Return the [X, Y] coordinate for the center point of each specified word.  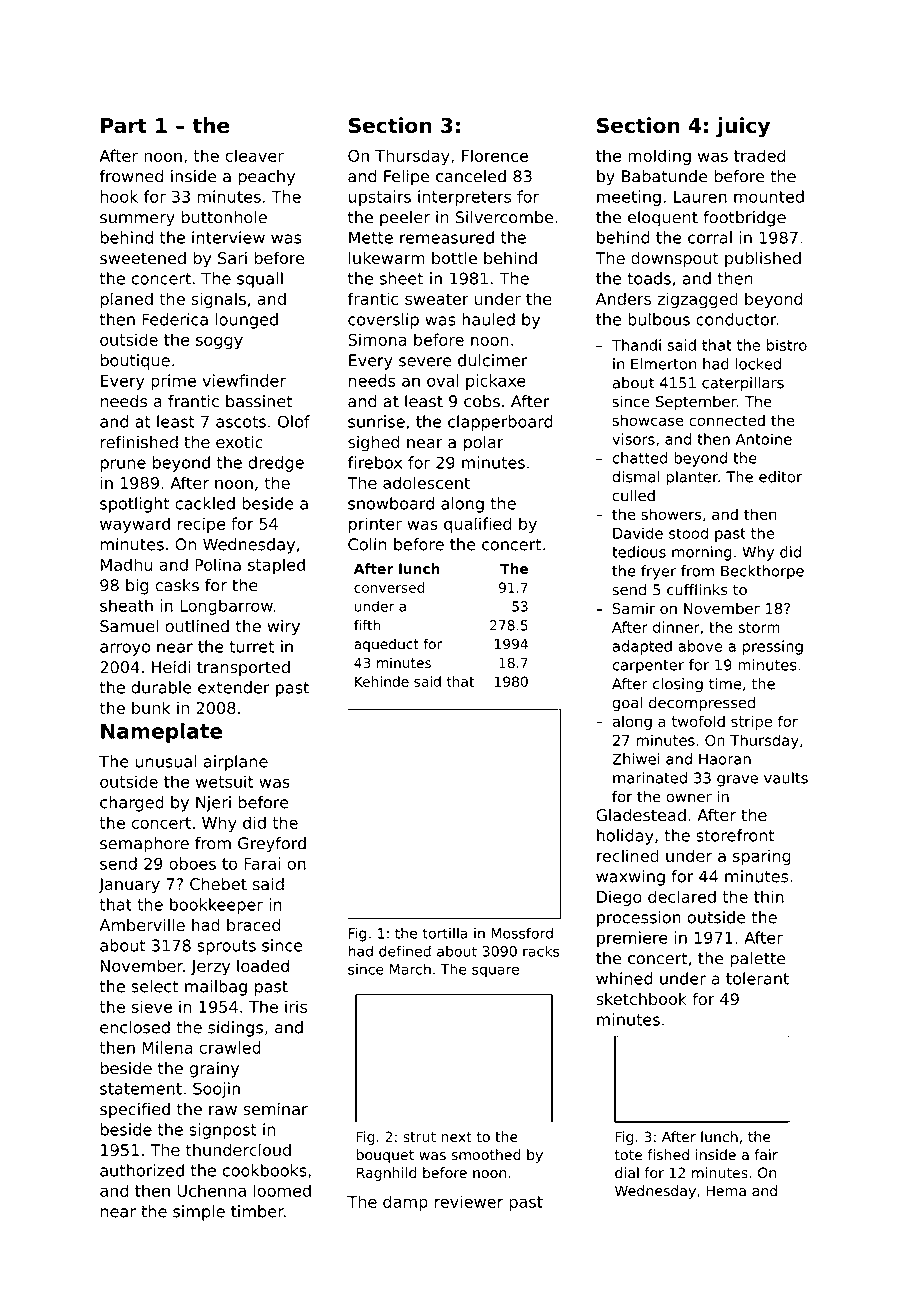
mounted [769, 196]
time [725, 684]
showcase [648, 420]
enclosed [135, 1027]
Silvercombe [504, 217]
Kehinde [382, 681]
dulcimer [493, 360]
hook [119, 196]
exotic [239, 442]
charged [132, 804]
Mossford [522, 933]
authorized [142, 1170]
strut [419, 1137]
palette [758, 960]
